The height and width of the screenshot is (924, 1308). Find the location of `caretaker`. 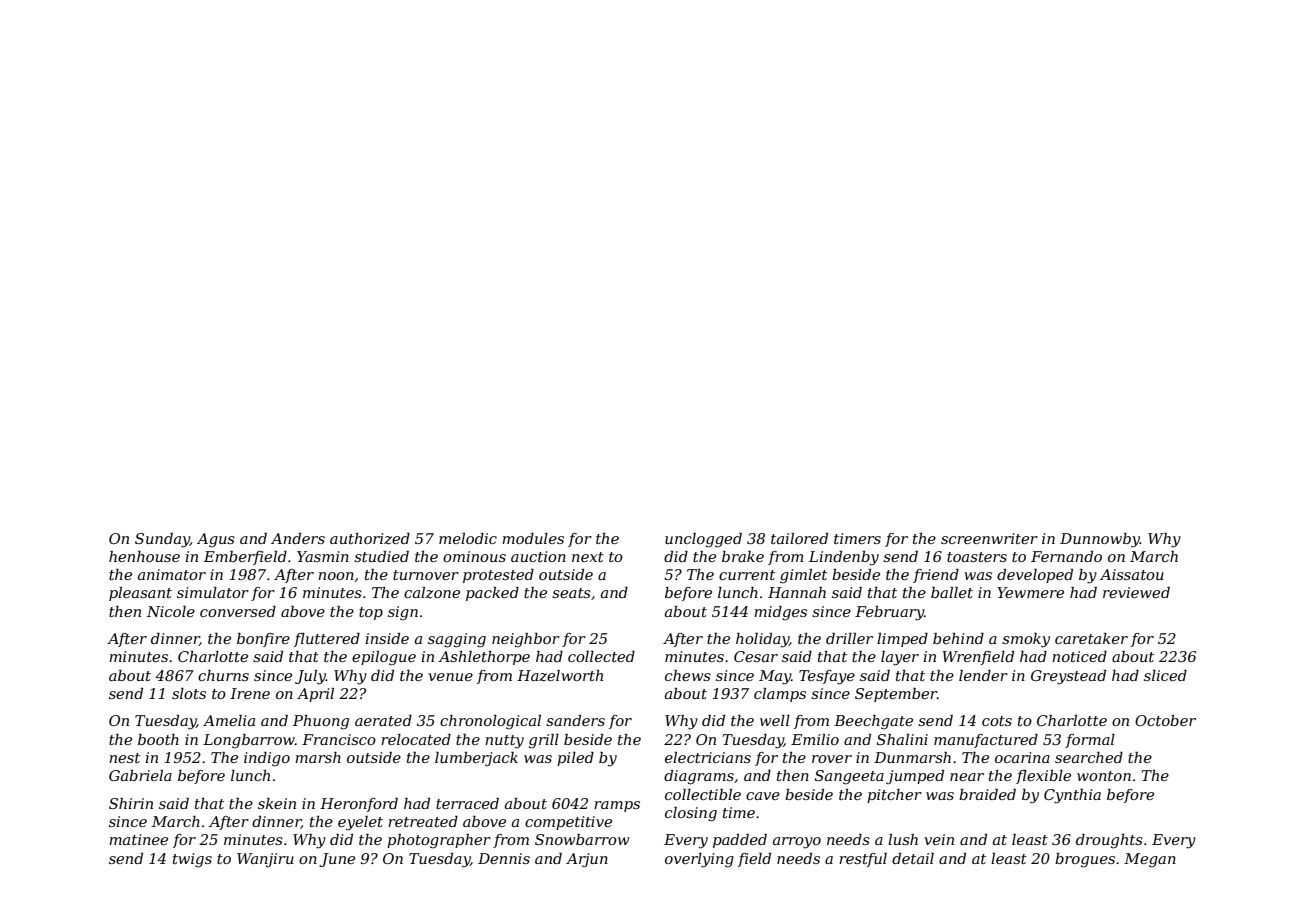

caretaker is located at coordinates (1091, 638).
